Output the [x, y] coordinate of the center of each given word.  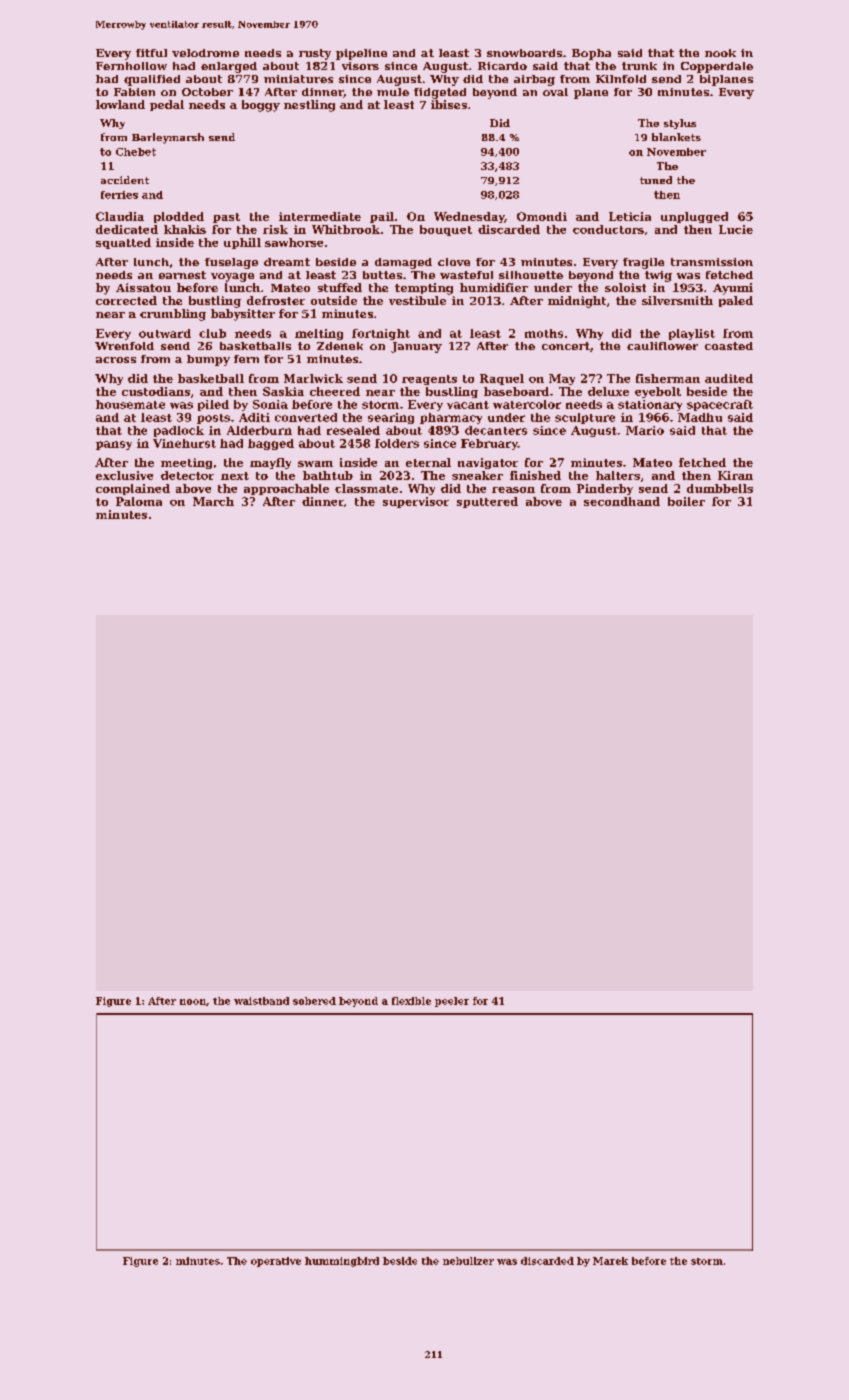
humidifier [494, 287]
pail [382, 217]
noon [193, 1002]
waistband [261, 1001]
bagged [271, 444]
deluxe [608, 391]
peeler [452, 1002]
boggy [261, 106]
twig [658, 276]
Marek [610, 1261]
